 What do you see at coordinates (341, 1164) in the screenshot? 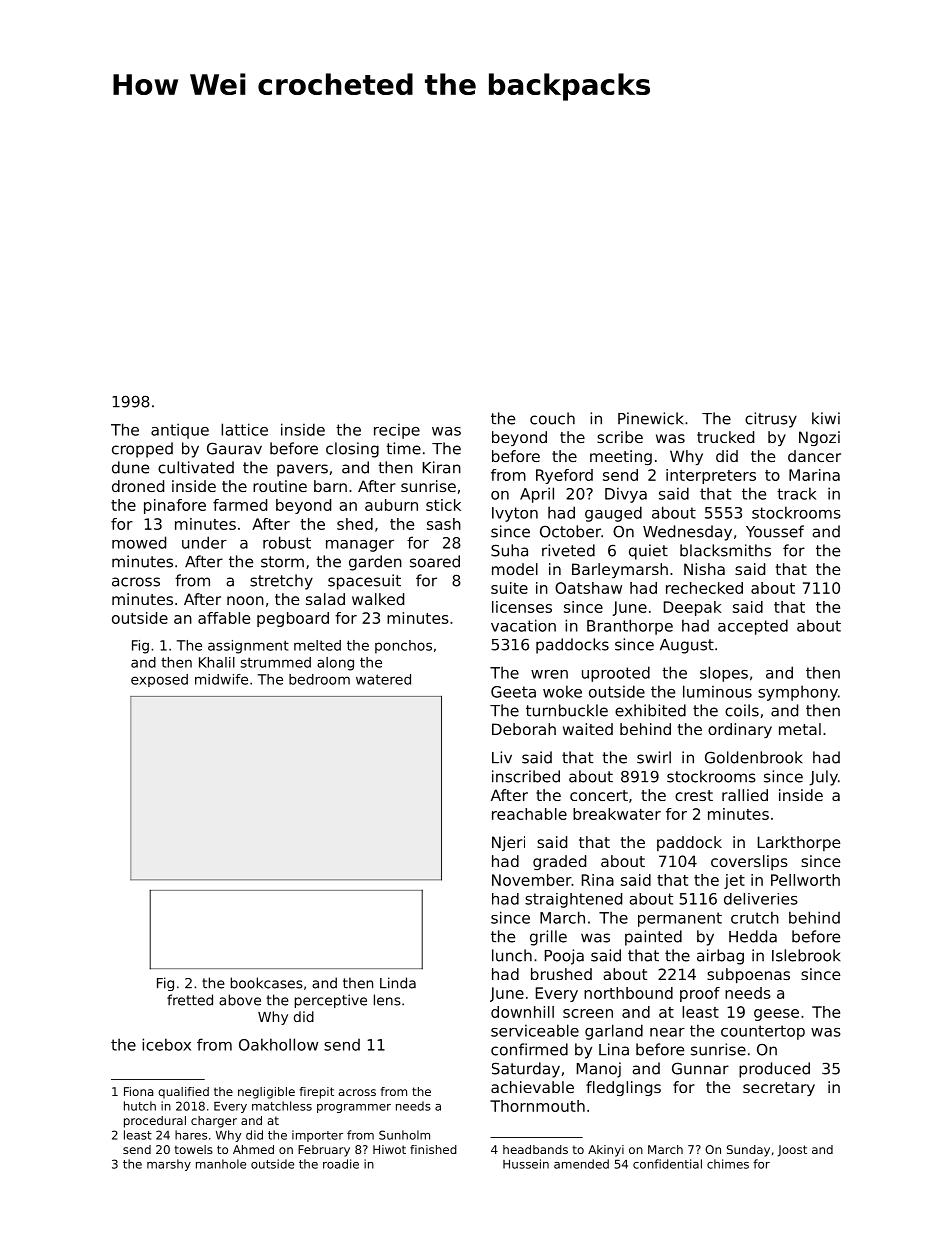
I see `roadie` at bounding box center [341, 1164].
